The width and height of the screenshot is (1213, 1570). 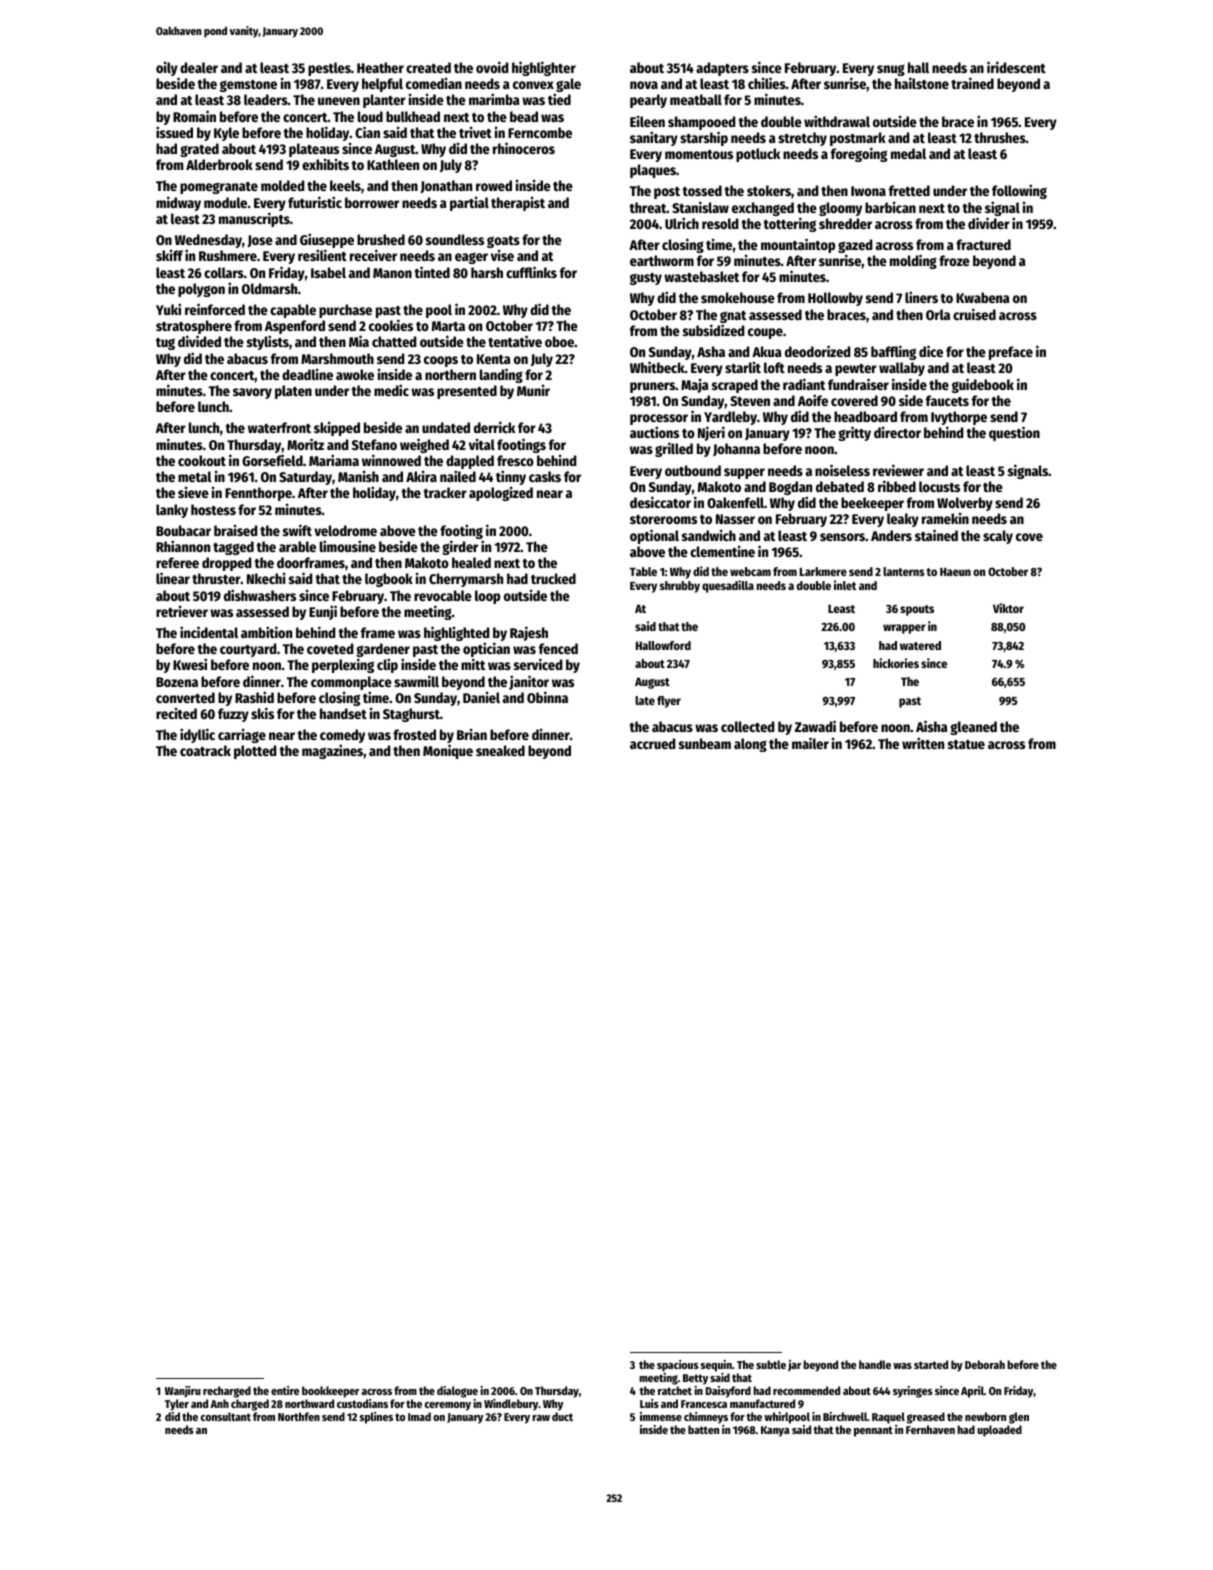 I want to click on Wanjiru, so click(x=183, y=1392).
